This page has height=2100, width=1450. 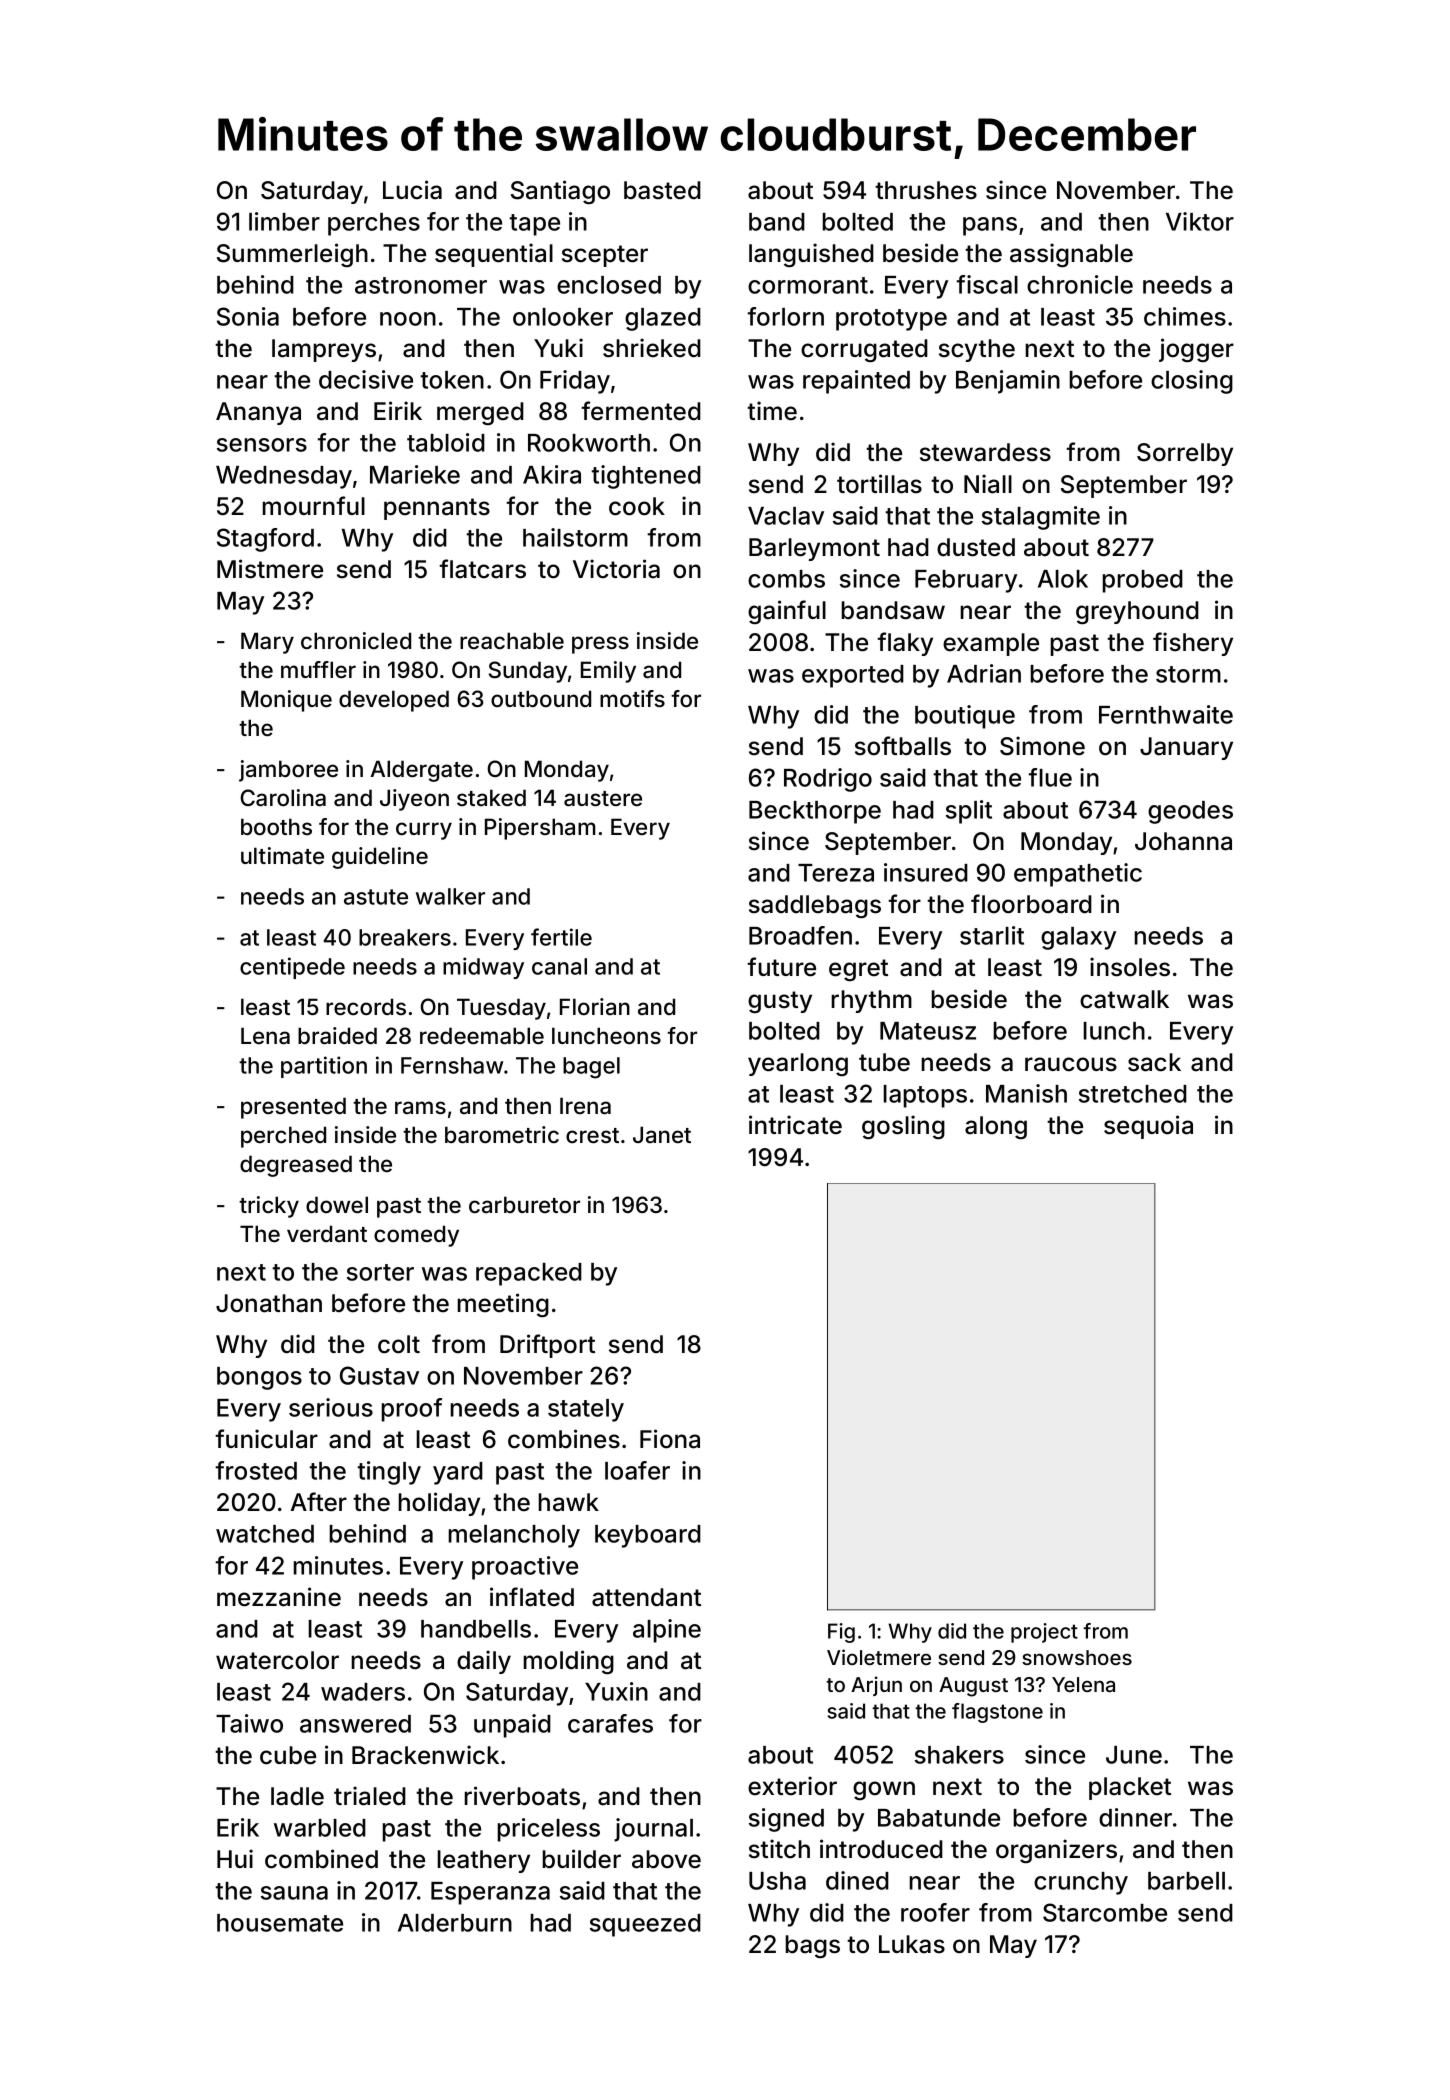 I want to click on snowshoes, so click(x=1077, y=1657).
